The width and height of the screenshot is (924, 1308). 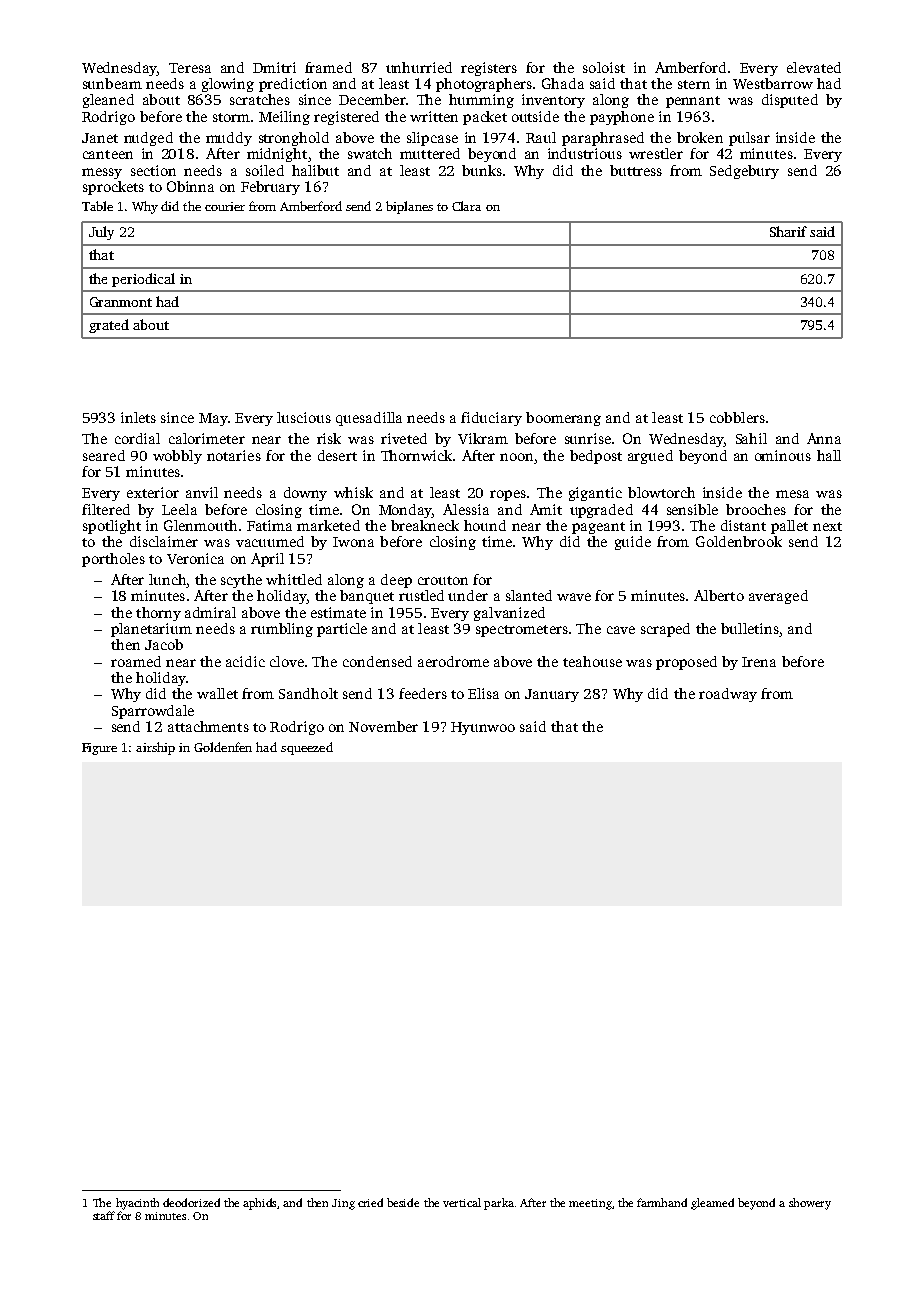 What do you see at coordinates (483, 693) in the screenshot?
I see `Elisa` at bounding box center [483, 693].
